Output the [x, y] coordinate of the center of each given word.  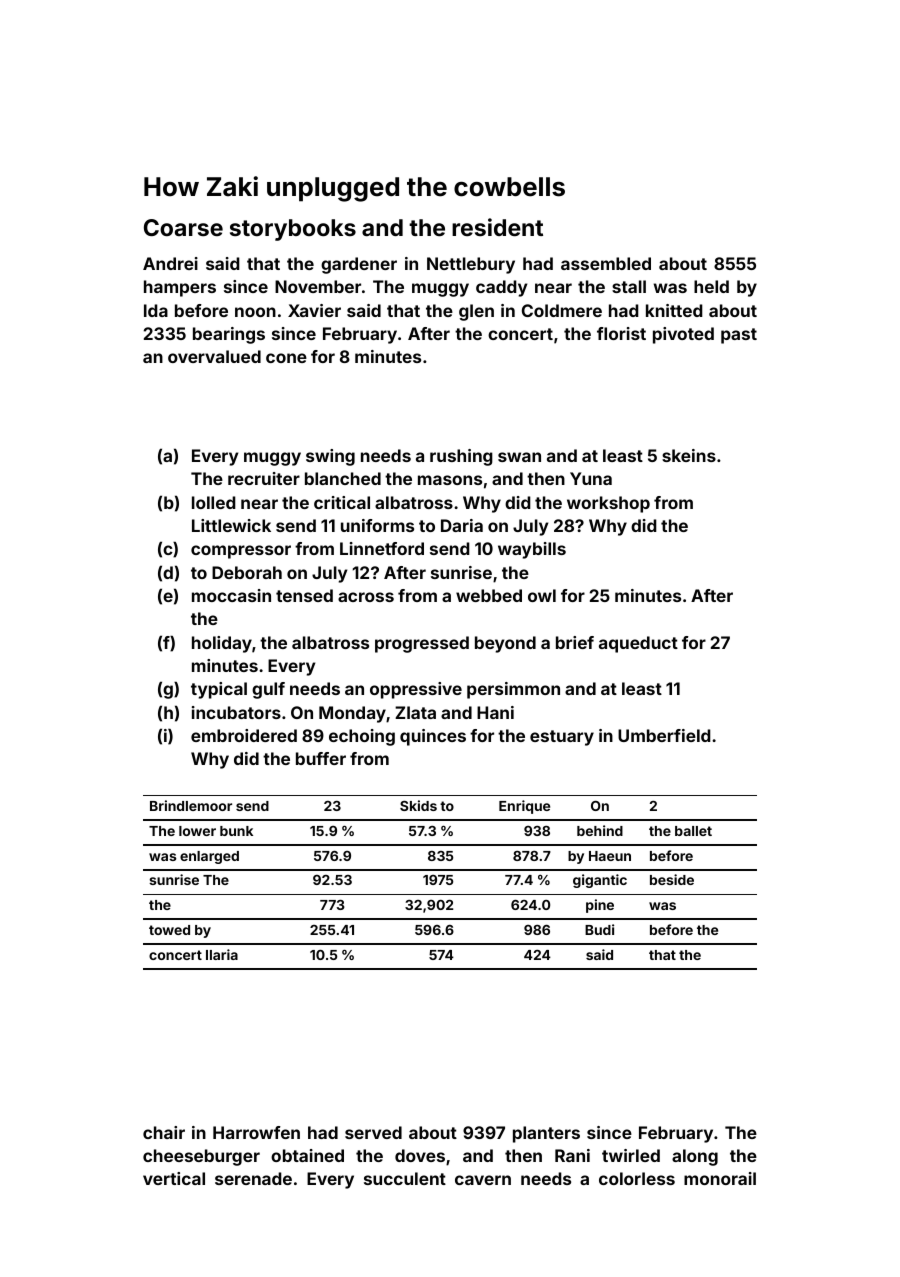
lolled [214, 502]
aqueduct [638, 644]
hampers [180, 288]
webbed [489, 595]
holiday [222, 644]
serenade [253, 1178]
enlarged [209, 857]
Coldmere [562, 310]
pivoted [683, 335]
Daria [462, 525]
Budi [599, 929]
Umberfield [664, 735]
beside [672, 879]
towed [169, 930]
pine [600, 906]
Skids [418, 805]
